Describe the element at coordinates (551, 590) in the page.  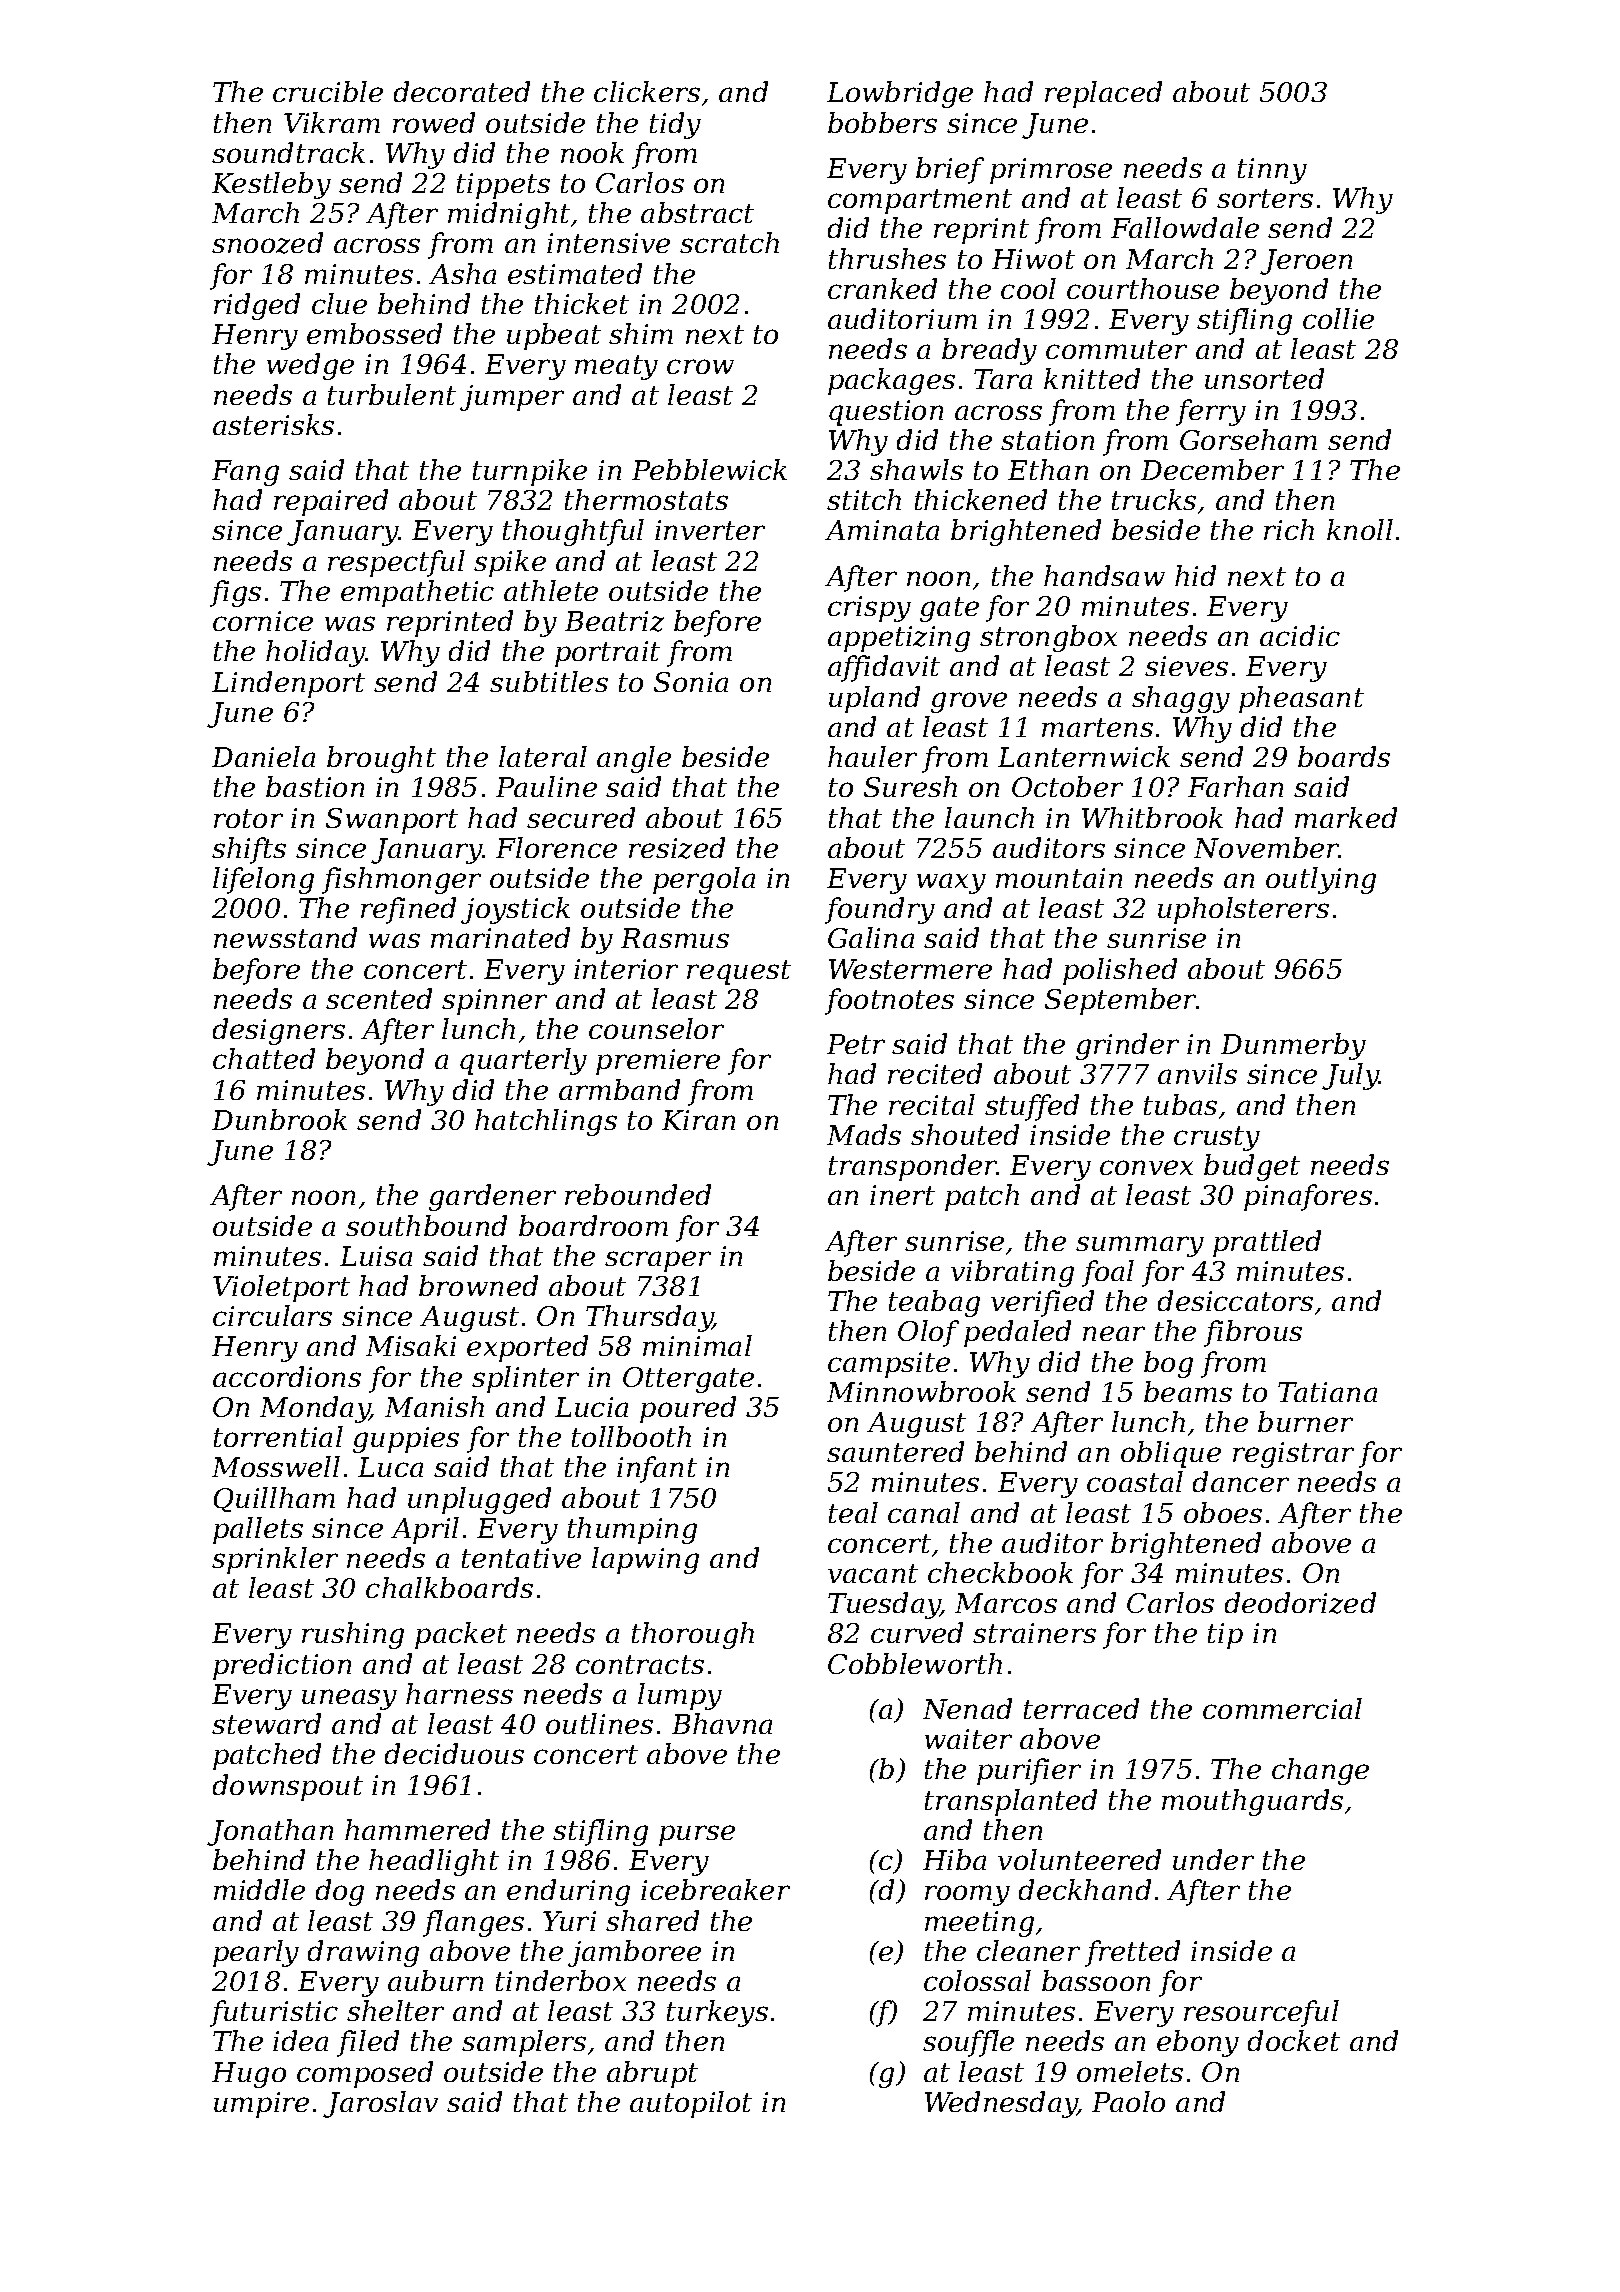
I see `athlete` at that location.
